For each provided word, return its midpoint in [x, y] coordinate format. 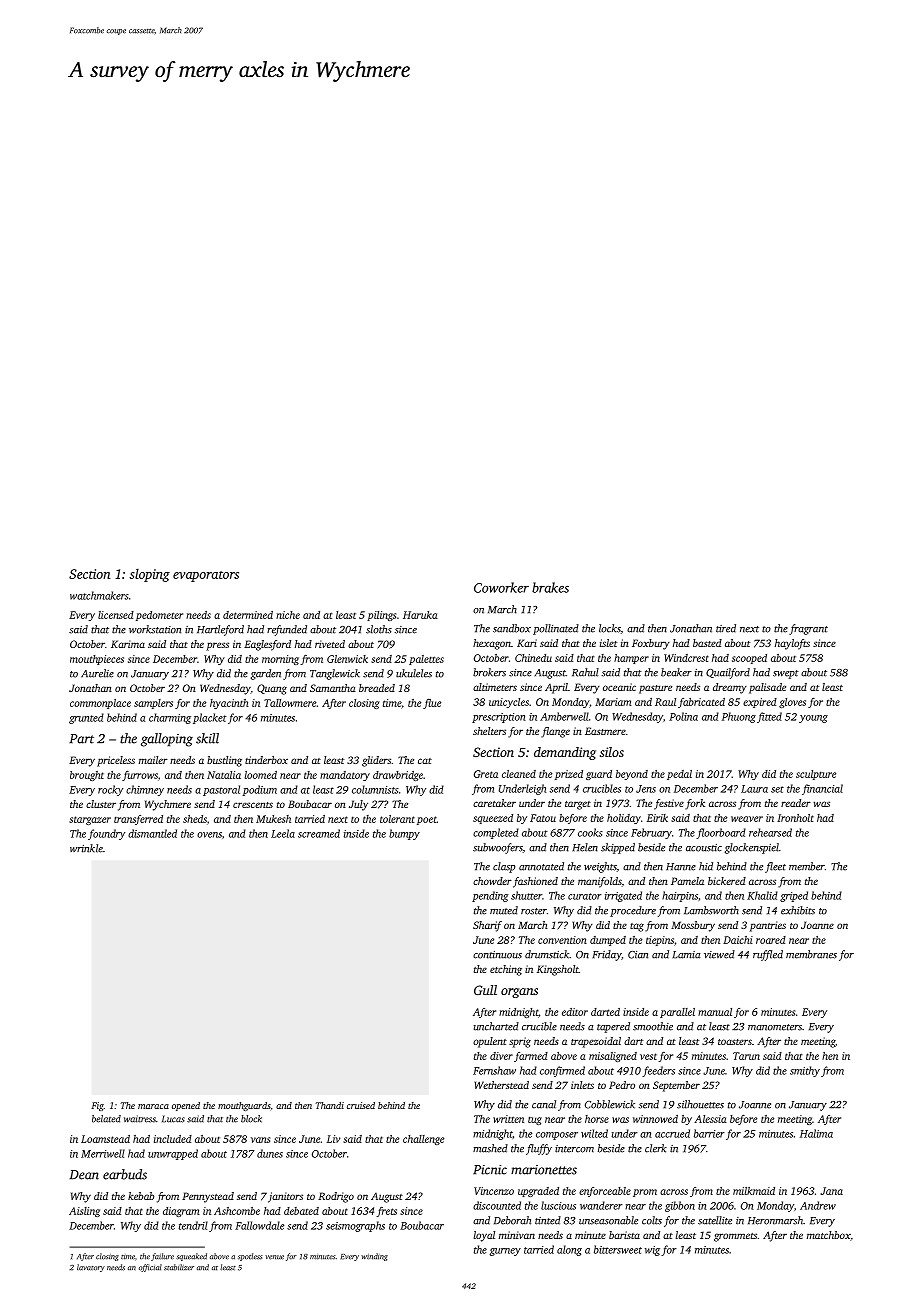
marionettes [544, 1170]
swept [786, 674]
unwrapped [173, 1154]
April [556, 688]
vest [648, 1056]
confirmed [562, 1071]
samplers [153, 704]
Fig [97, 1106]
